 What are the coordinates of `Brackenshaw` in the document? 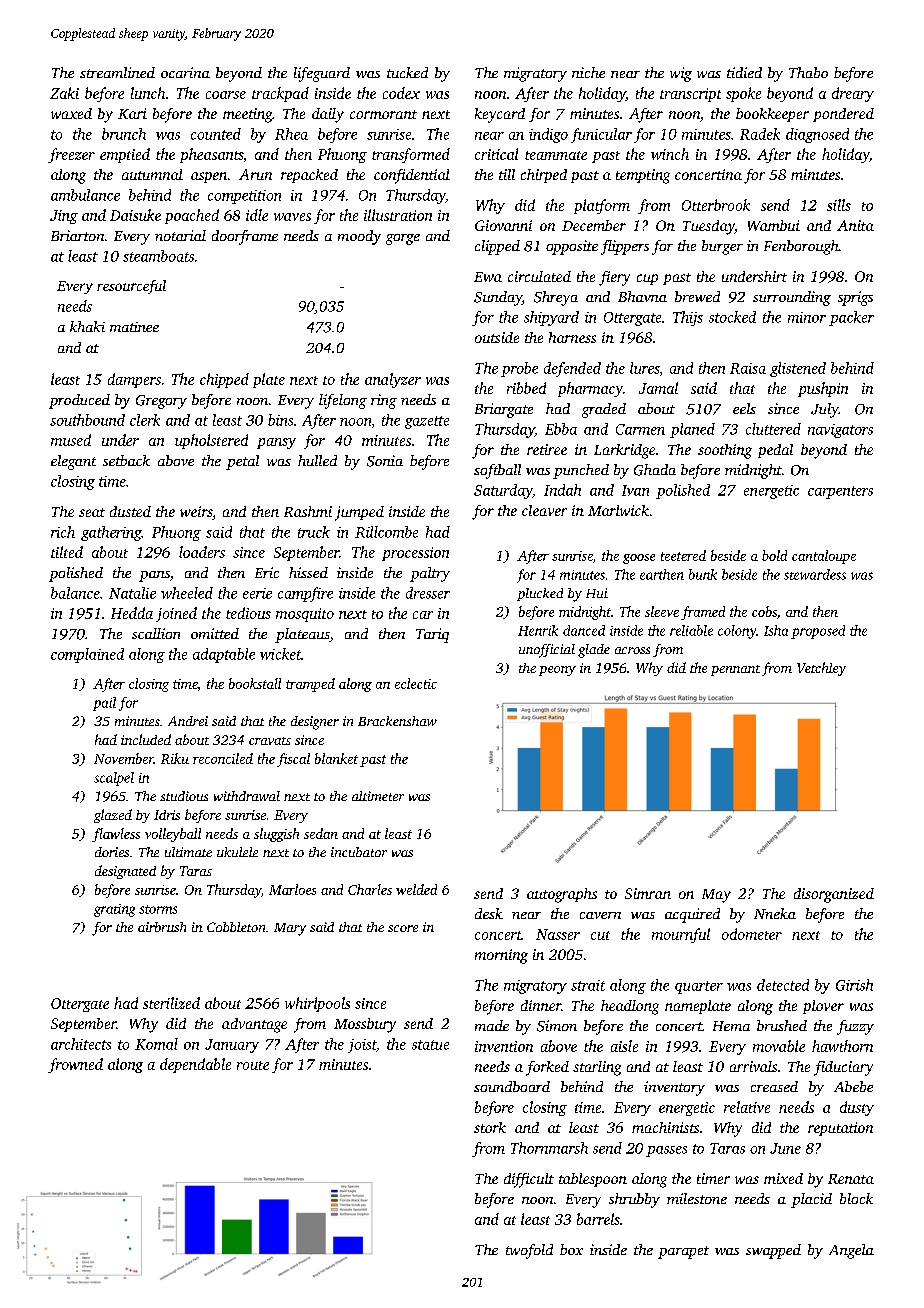 It's located at (397, 721).
